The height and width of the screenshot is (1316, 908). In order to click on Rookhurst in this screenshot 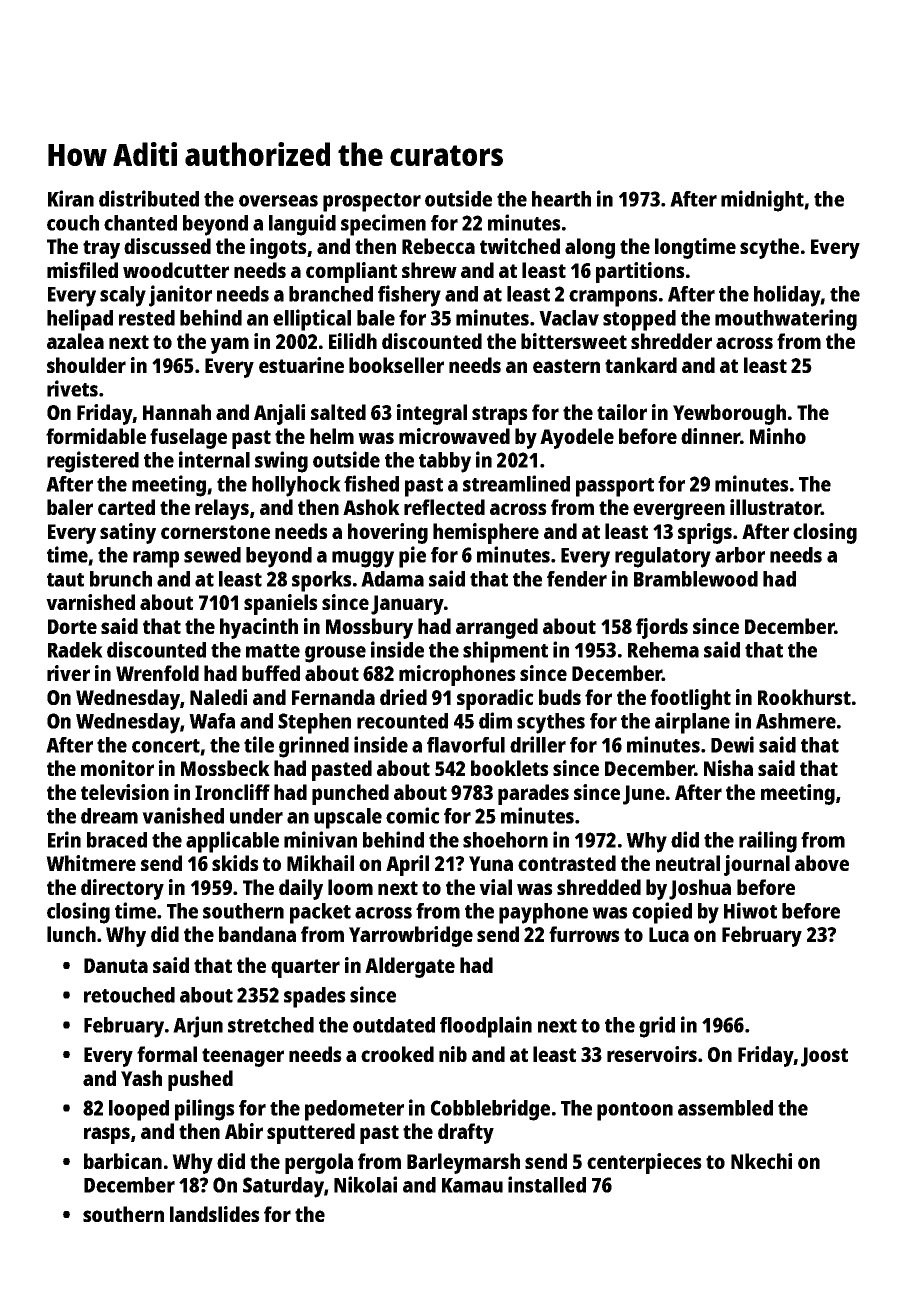, I will do `click(804, 697)`.
